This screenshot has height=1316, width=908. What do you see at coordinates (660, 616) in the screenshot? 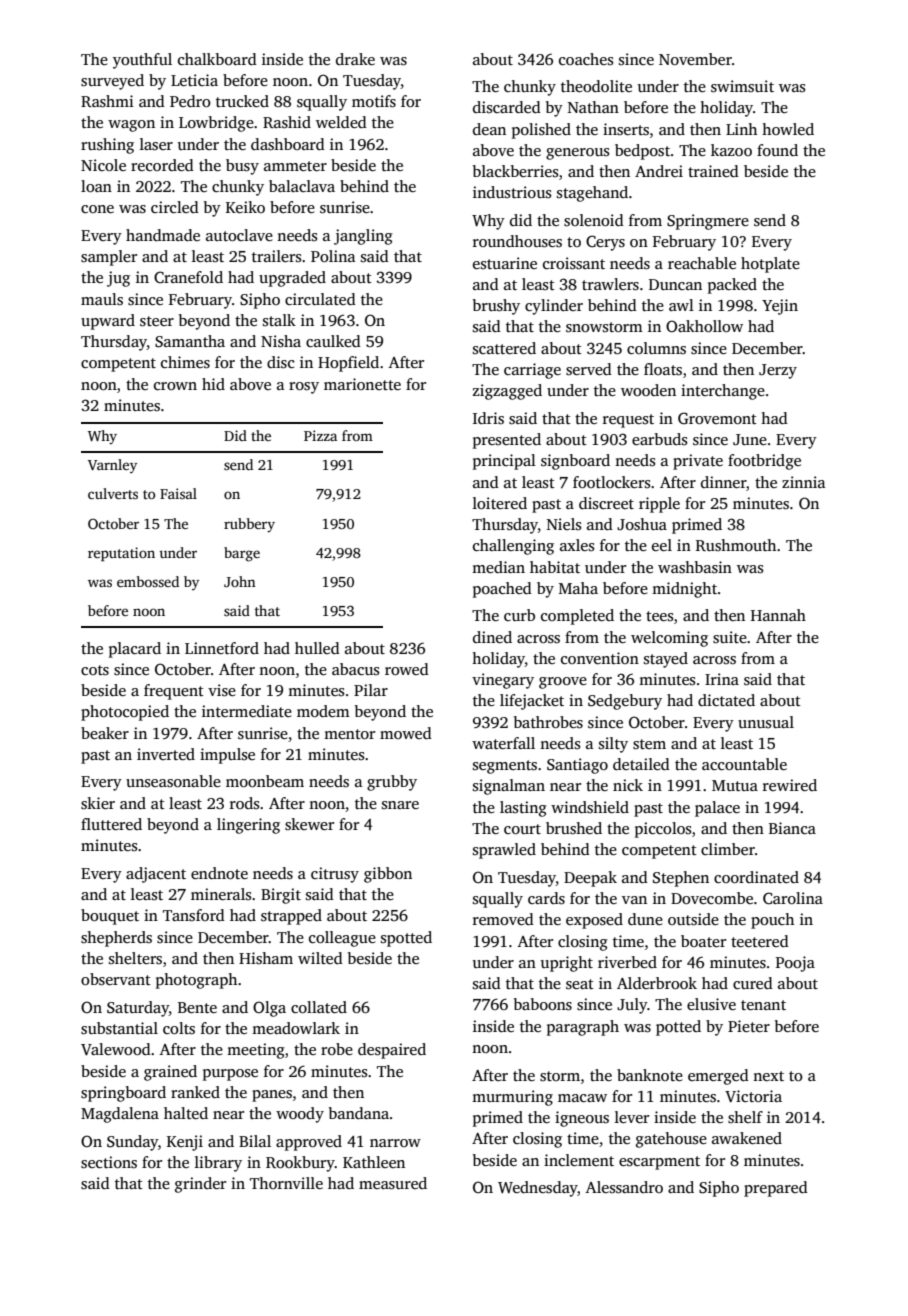
I see `tees` at bounding box center [660, 616].
